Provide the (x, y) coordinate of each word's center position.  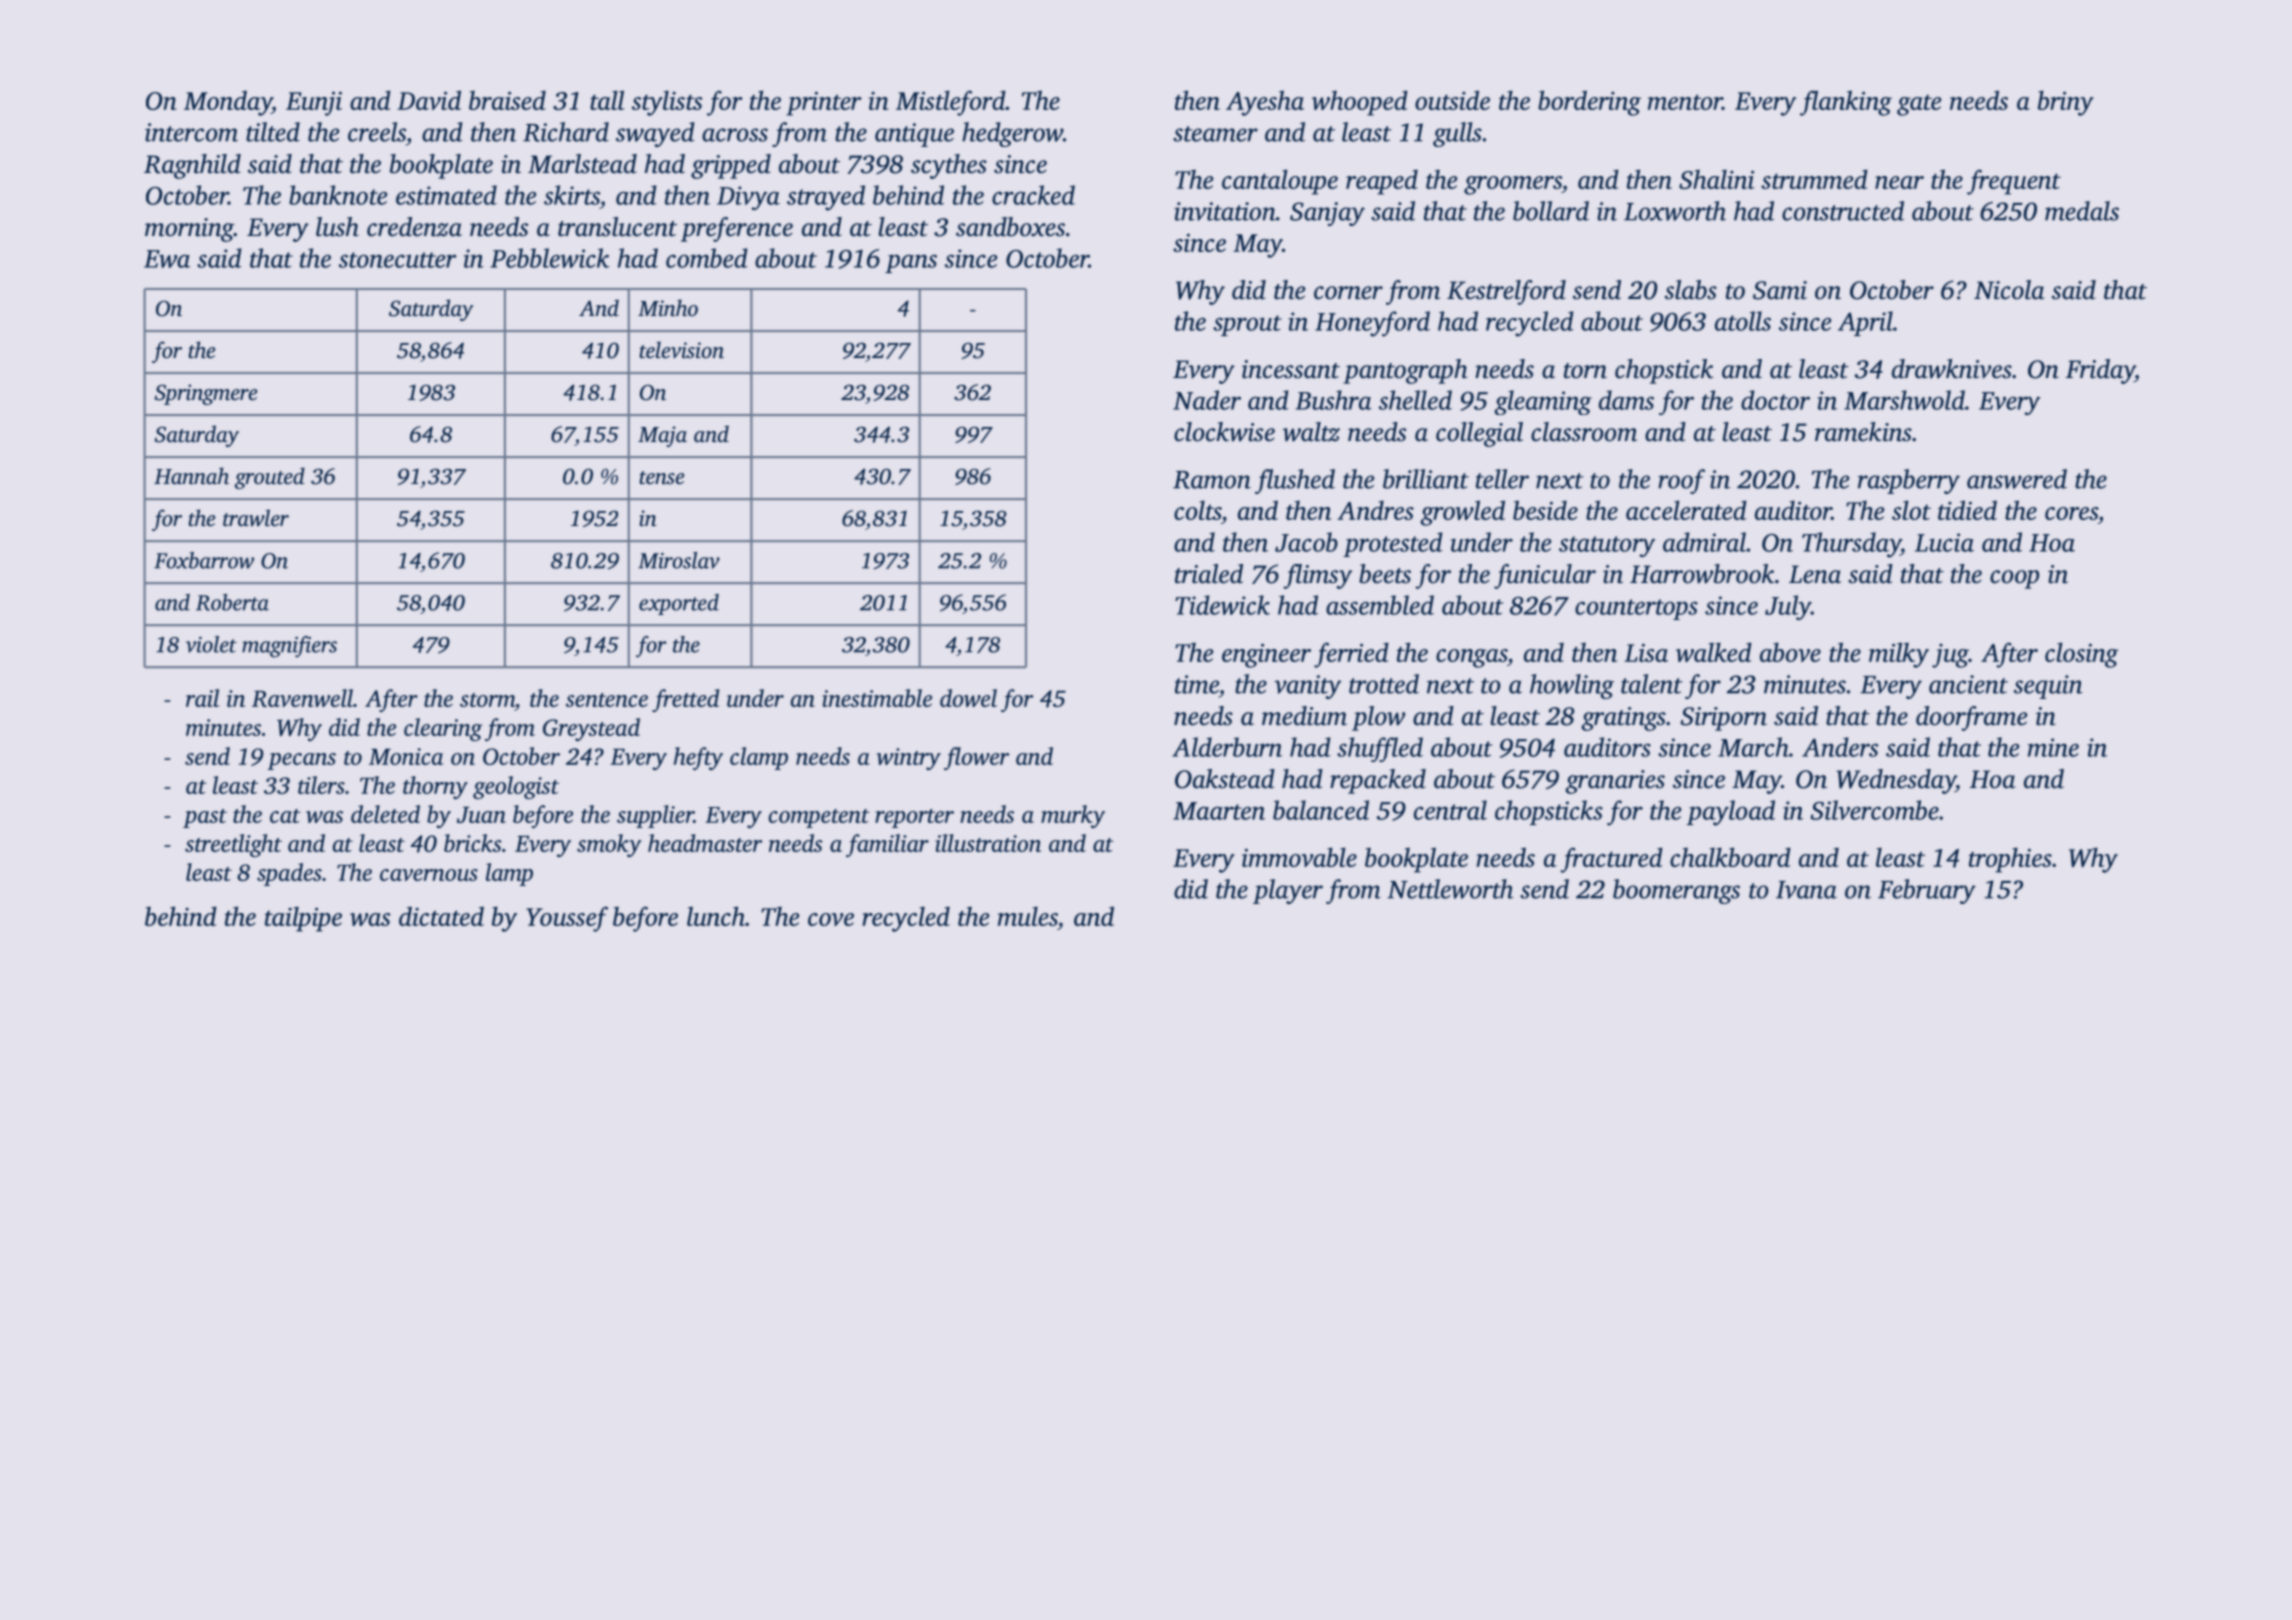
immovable (1299, 857)
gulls (1457, 134)
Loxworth (1675, 211)
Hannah (191, 475)
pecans (301, 761)
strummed (1814, 179)
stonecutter (398, 260)
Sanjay (1327, 214)
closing (2081, 655)
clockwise (1224, 432)
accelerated (1686, 510)
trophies (2010, 860)
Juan (481, 815)
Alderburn (1227, 747)
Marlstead (582, 164)
